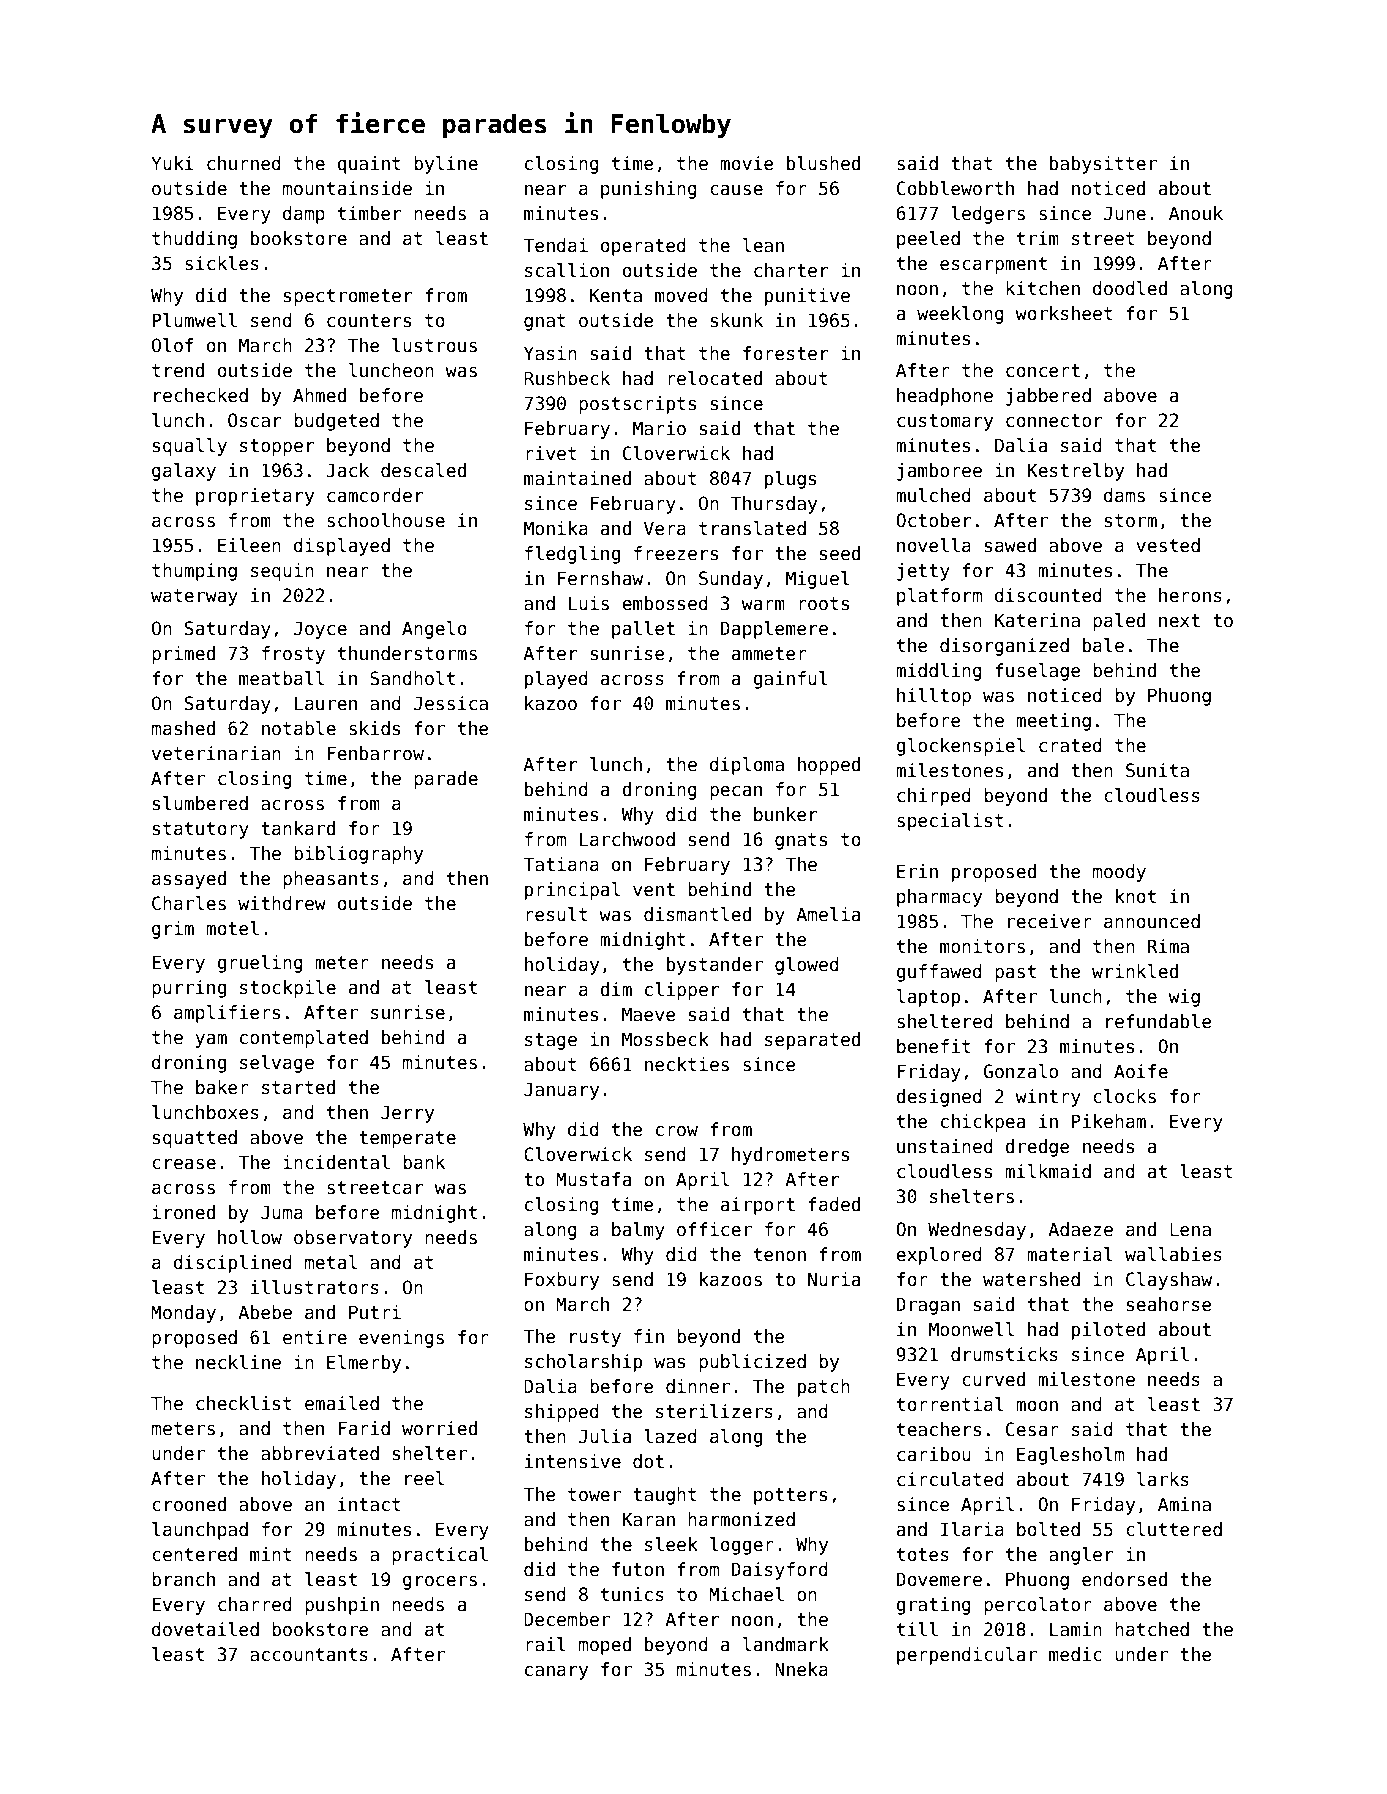 The width and height of the document is (1387, 1794). What do you see at coordinates (1048, 1171) in the document?
I see `milkmaid` at bounding box center [1048, 1171].
